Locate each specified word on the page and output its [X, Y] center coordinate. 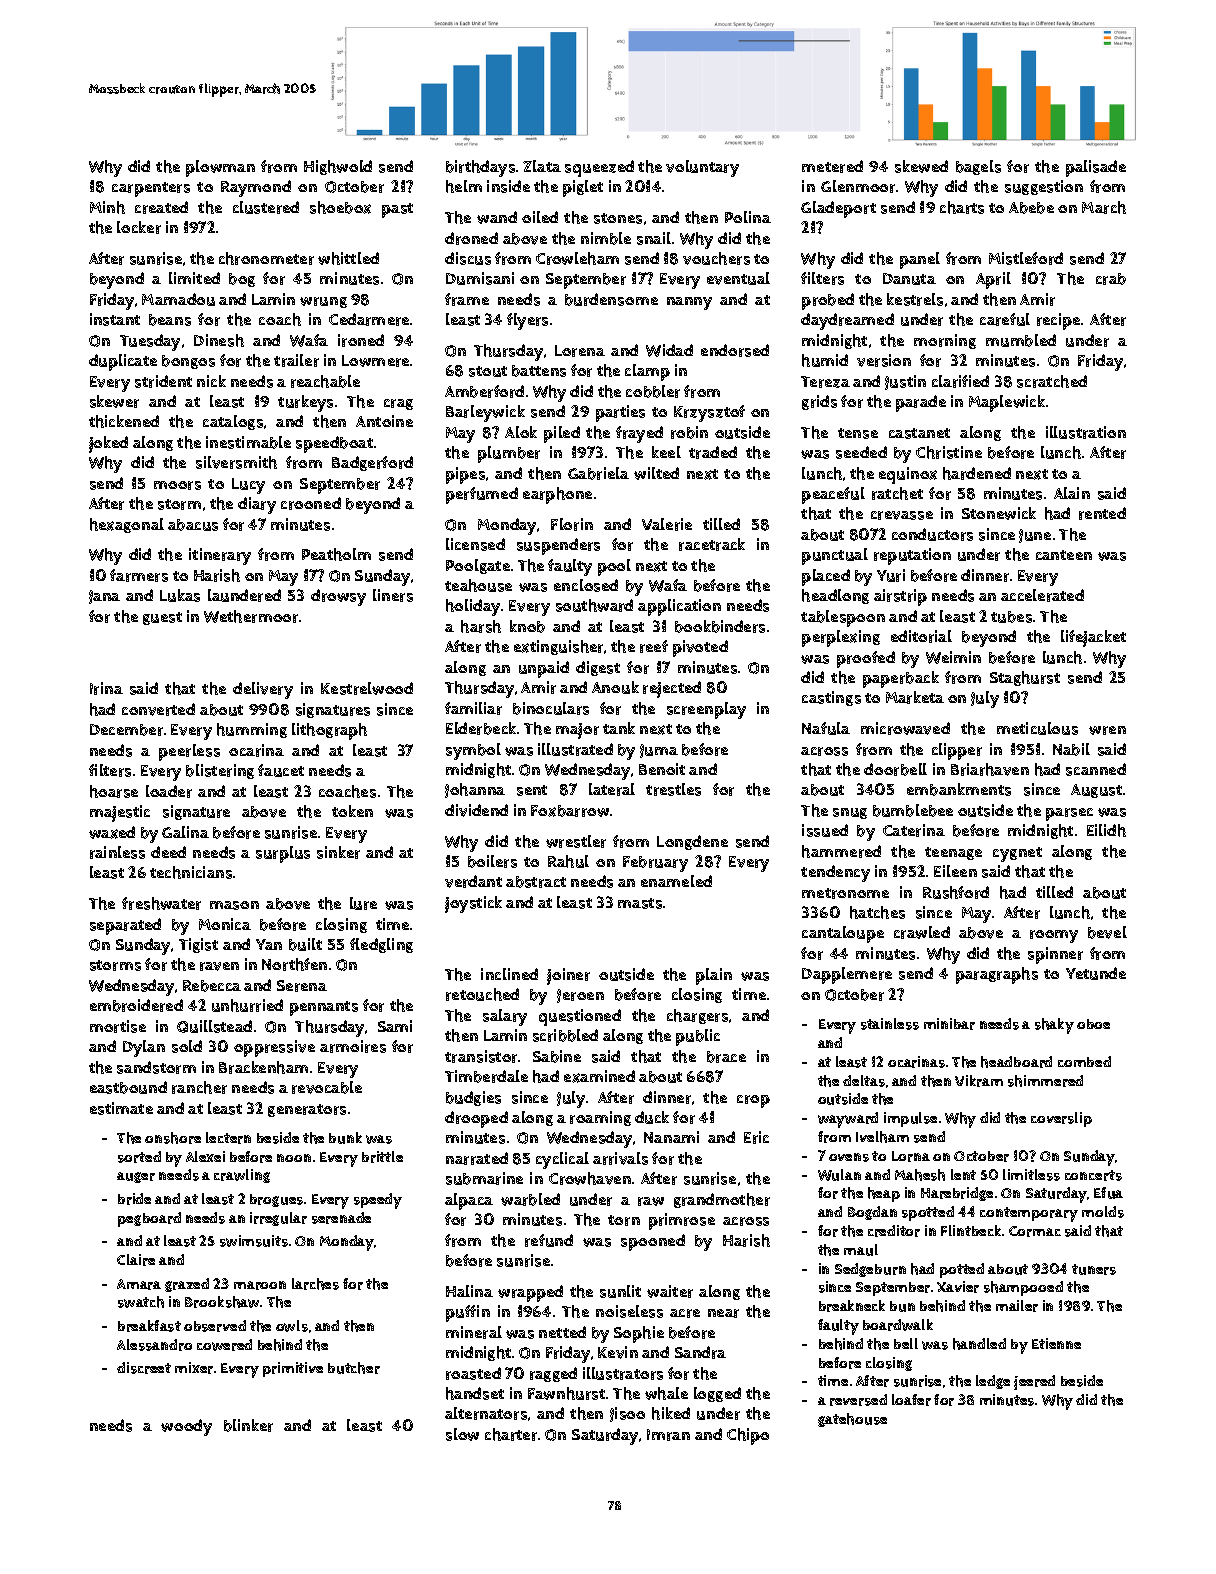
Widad [669, 350]
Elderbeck [481, 728]
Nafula [826, 728]
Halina [469, 1291]
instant [115, 319]
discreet [144, 1368]
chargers [697, 1016]
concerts [1093, 1175]
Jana [104, 597]
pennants [324, 1008]
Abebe [1031, 208]
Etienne [1056, 1343]
